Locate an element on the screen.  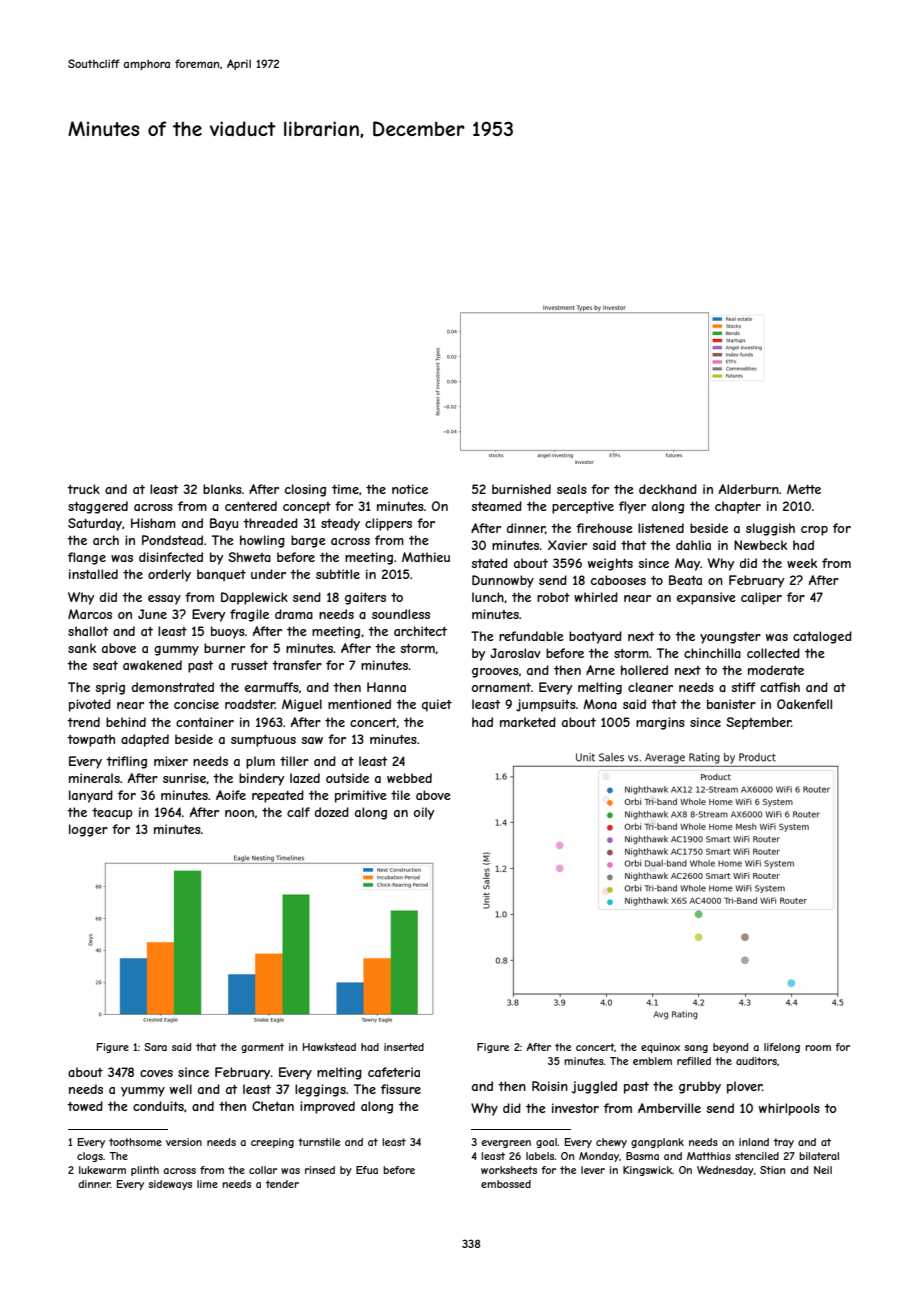
Neil is located at coordinates (823, 1170).
